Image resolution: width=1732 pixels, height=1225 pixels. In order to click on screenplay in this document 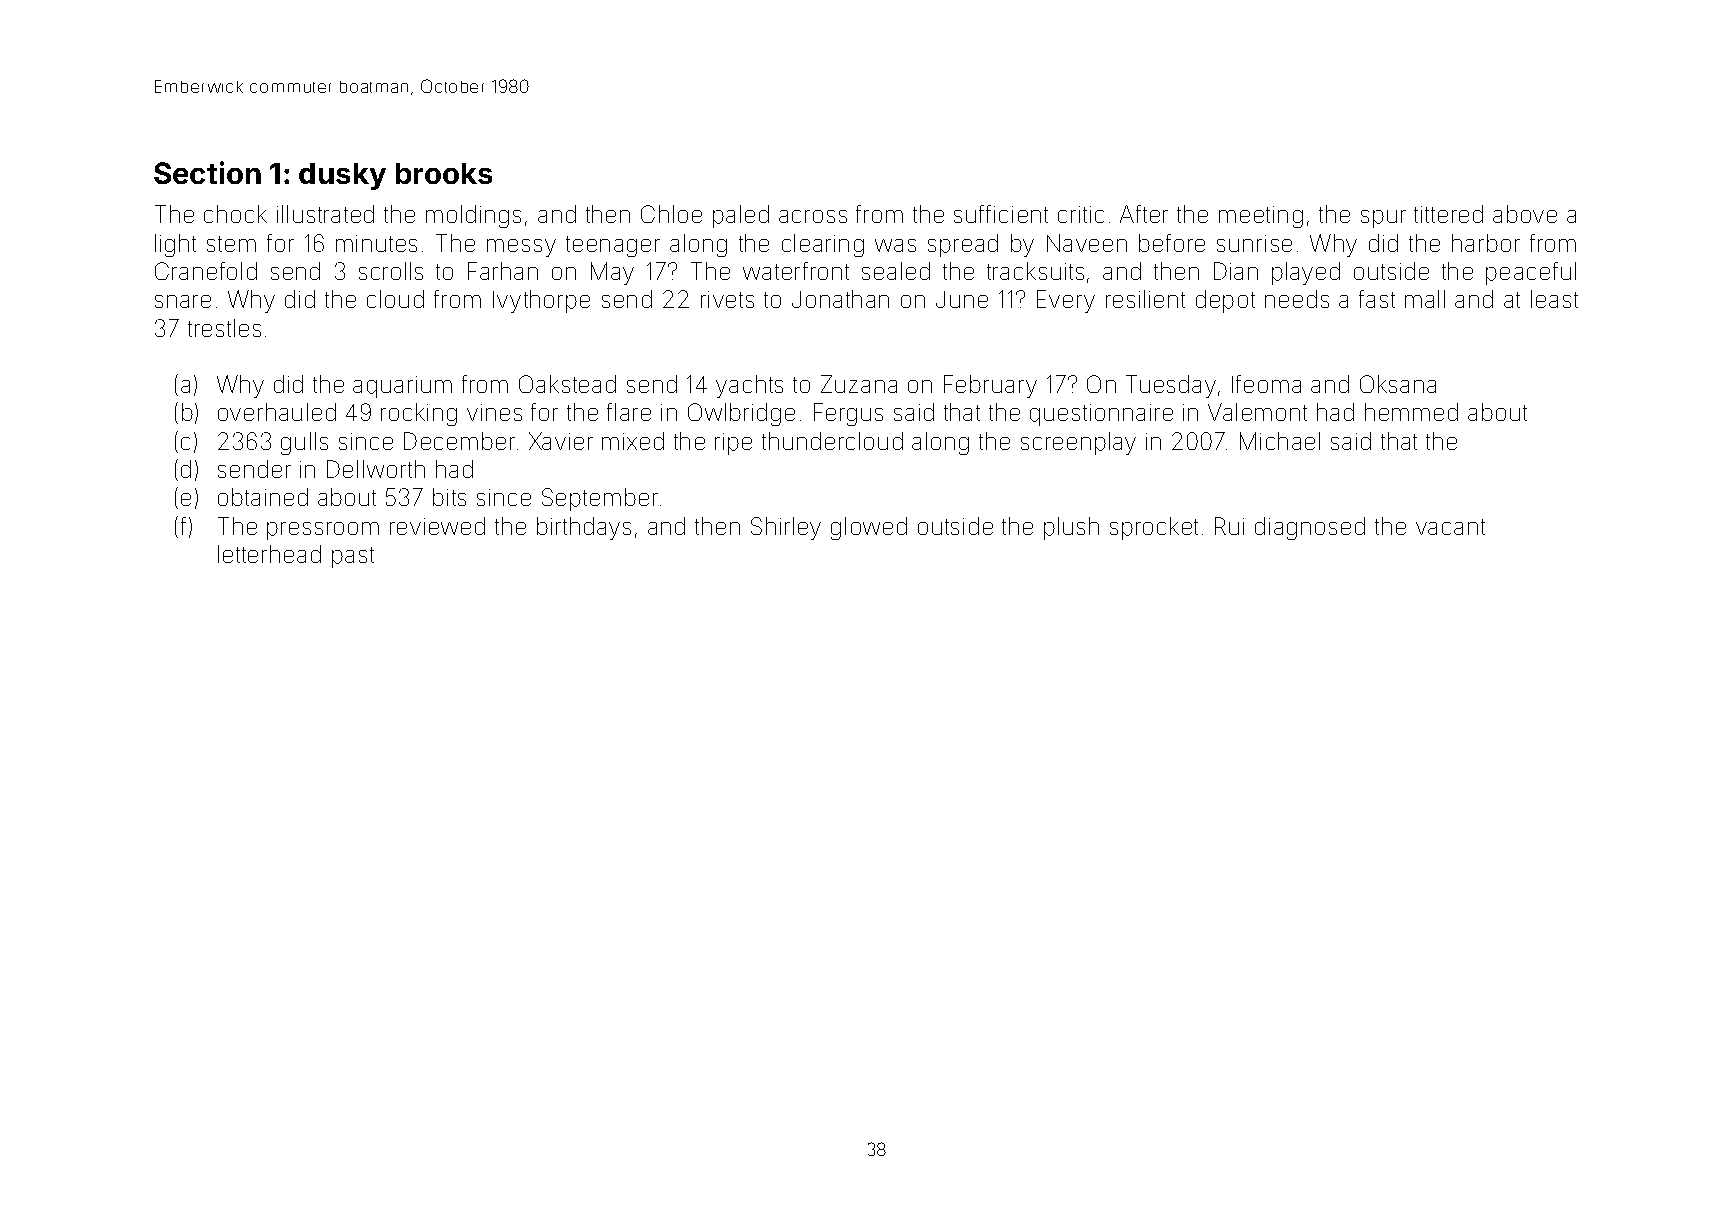, I will do `click(1078, 443)`.
